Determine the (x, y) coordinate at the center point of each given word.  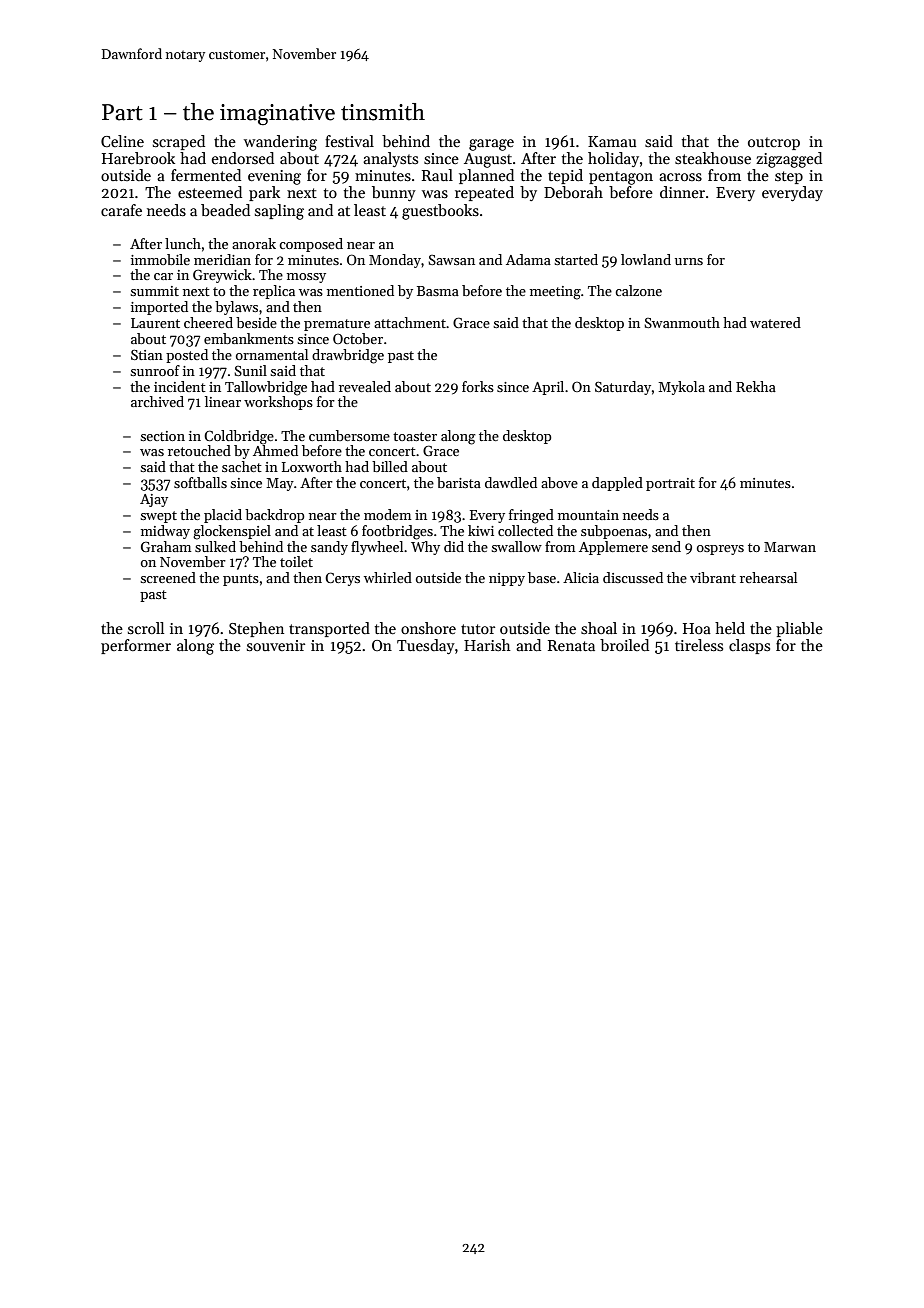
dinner (682, 192)
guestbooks (440, 212)
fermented (206, 175)
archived (157, 401)
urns (689, 261)
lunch (183, 243)
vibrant (713, 577)
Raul (437, 175)
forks (478, 386)
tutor (478, 629)
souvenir (276, 645)
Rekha (756, 386)
